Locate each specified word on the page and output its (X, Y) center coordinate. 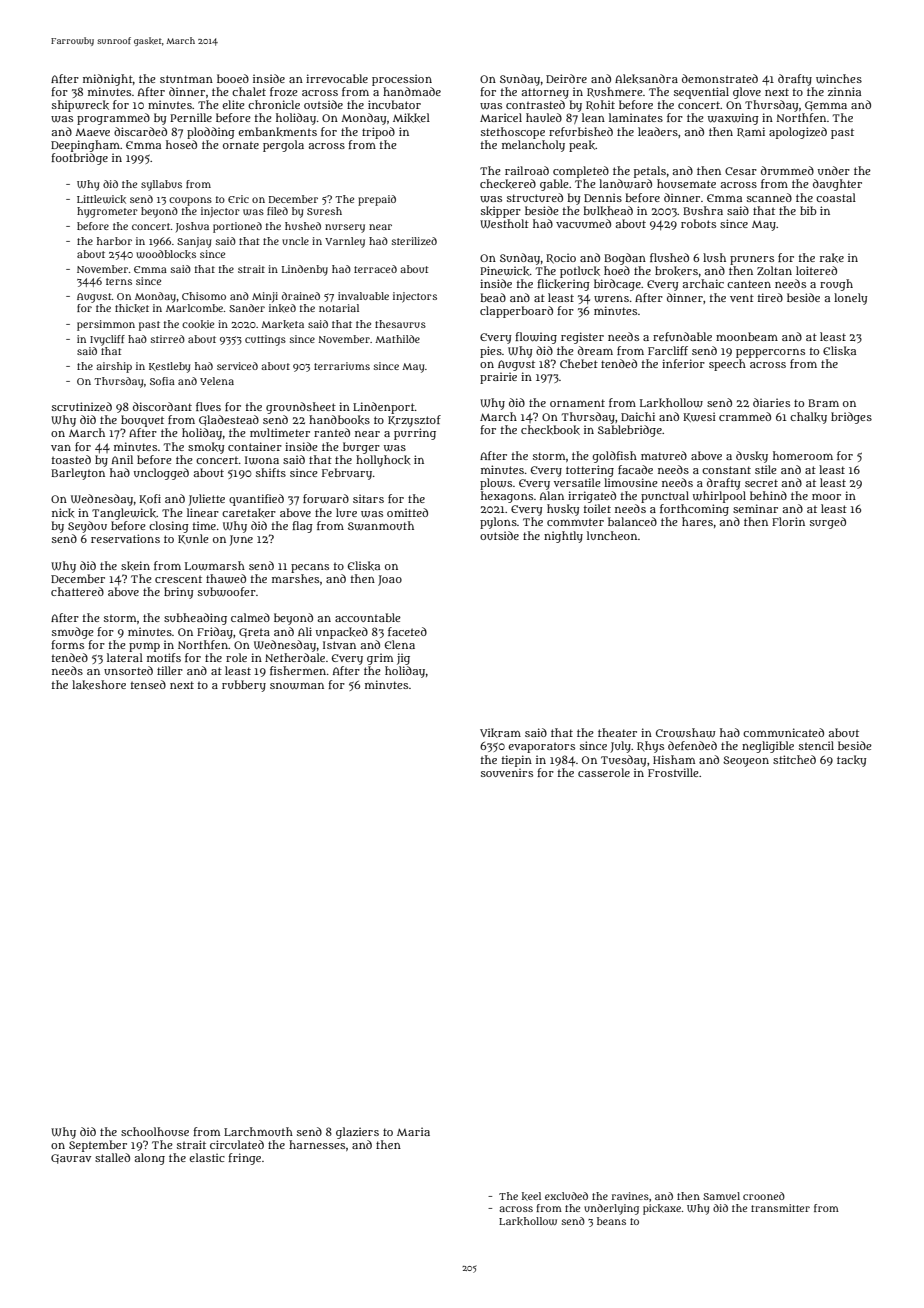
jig (403, 659)
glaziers (357, 1133)
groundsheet (301, 408)
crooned (764, 1196)
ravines (630, 1196)
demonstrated (720, 78)
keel (531, 1196)
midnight (108, 80)
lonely (850, 299)
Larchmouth (258, 1131)
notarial (339, 308)
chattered (77, 591)
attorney (545, 93)
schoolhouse (155, 1131)
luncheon (612, 535)
